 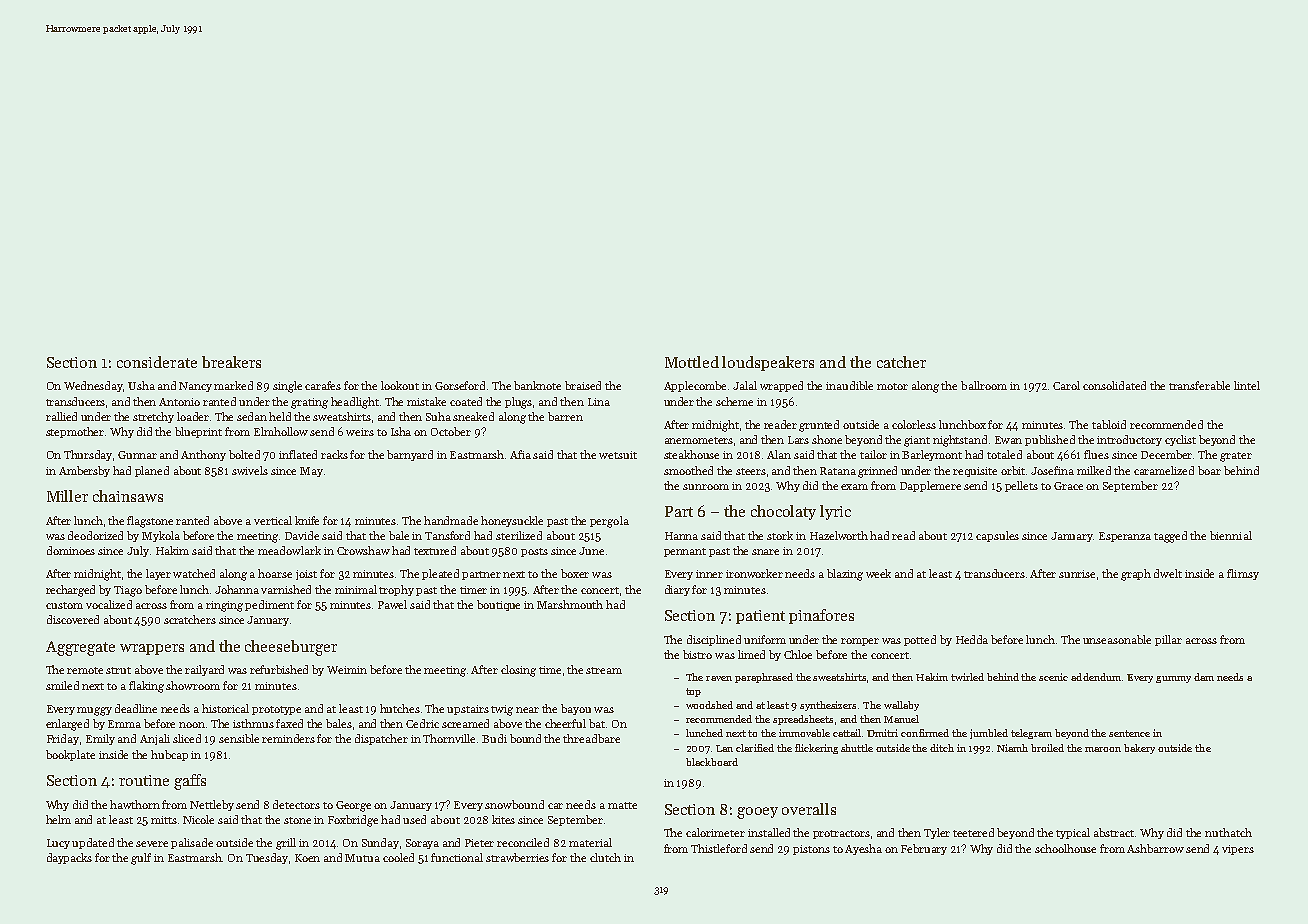 I want to click on gummy, so click(x=1173, y=679).
